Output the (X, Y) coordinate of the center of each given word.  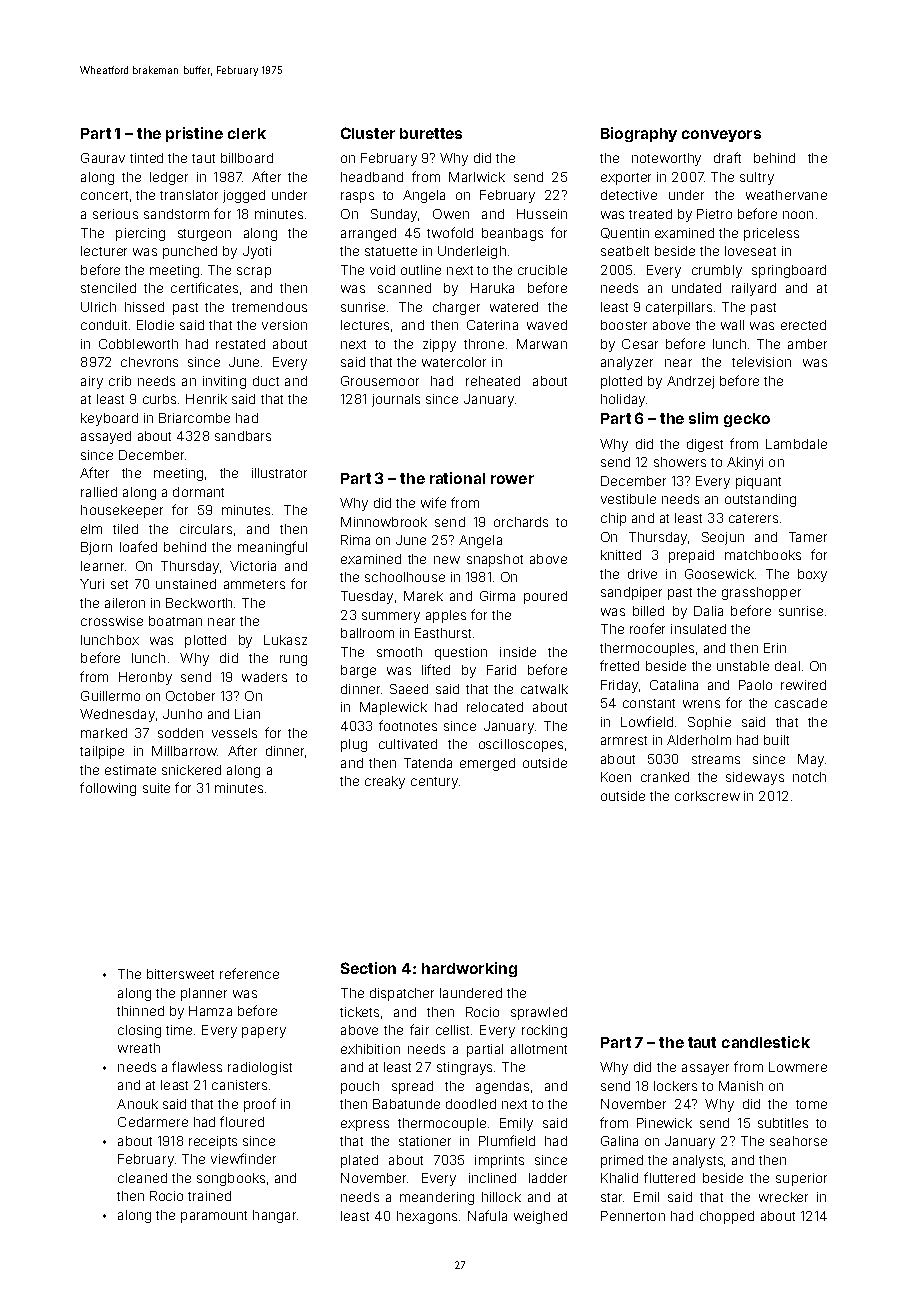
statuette (391, 251)
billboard (247, 158)
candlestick (766, 1042)
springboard (789, 271)
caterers (753, 518)
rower (512, 479)
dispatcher (402, 994)
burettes (431, 133)
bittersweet (180, 974)
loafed (138, 546)
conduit (104, 325)
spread (412, 1087)
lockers (675, 1086)
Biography (639, 134)
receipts (213, 1142)
